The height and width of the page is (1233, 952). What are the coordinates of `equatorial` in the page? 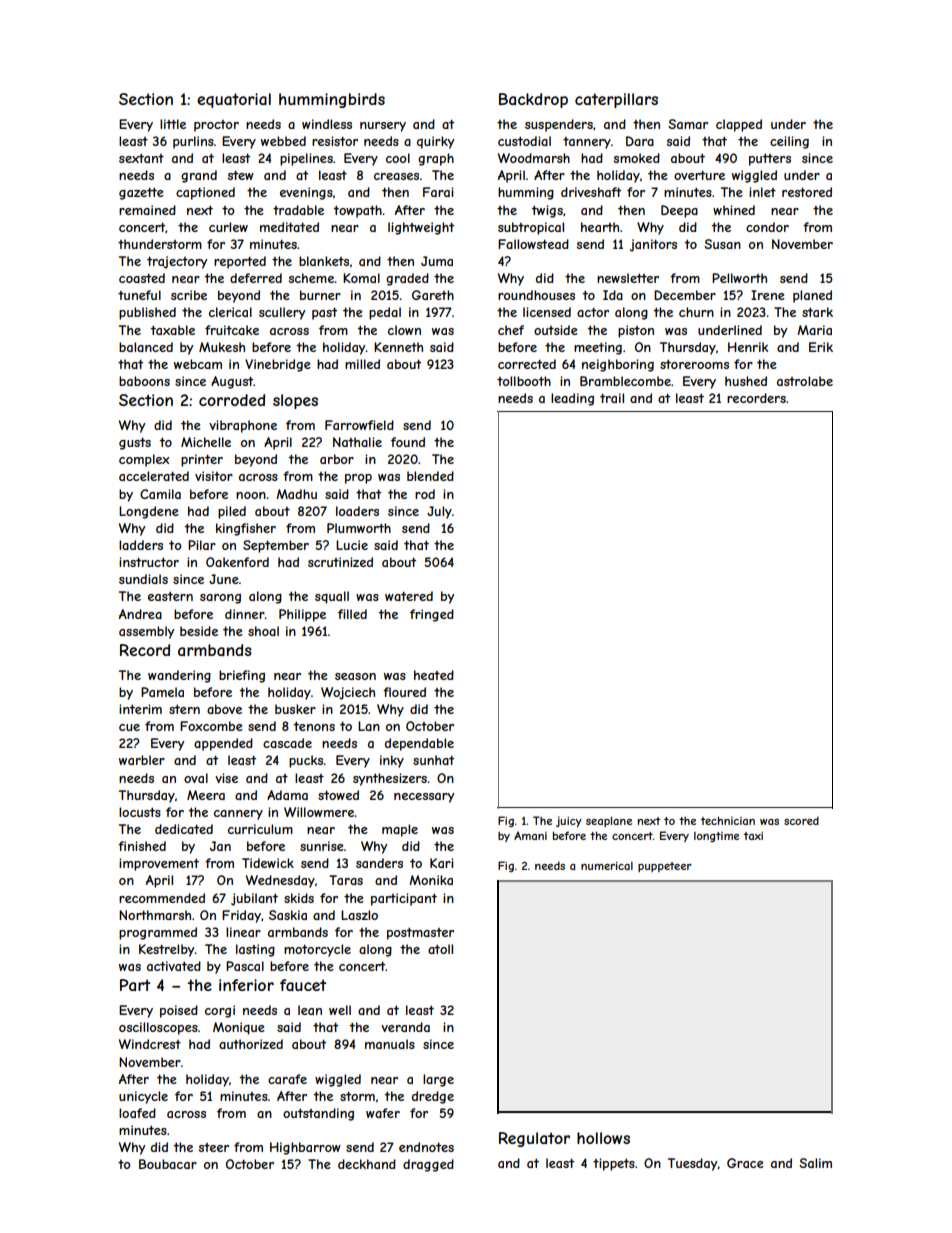 It's located at (234, 100).
